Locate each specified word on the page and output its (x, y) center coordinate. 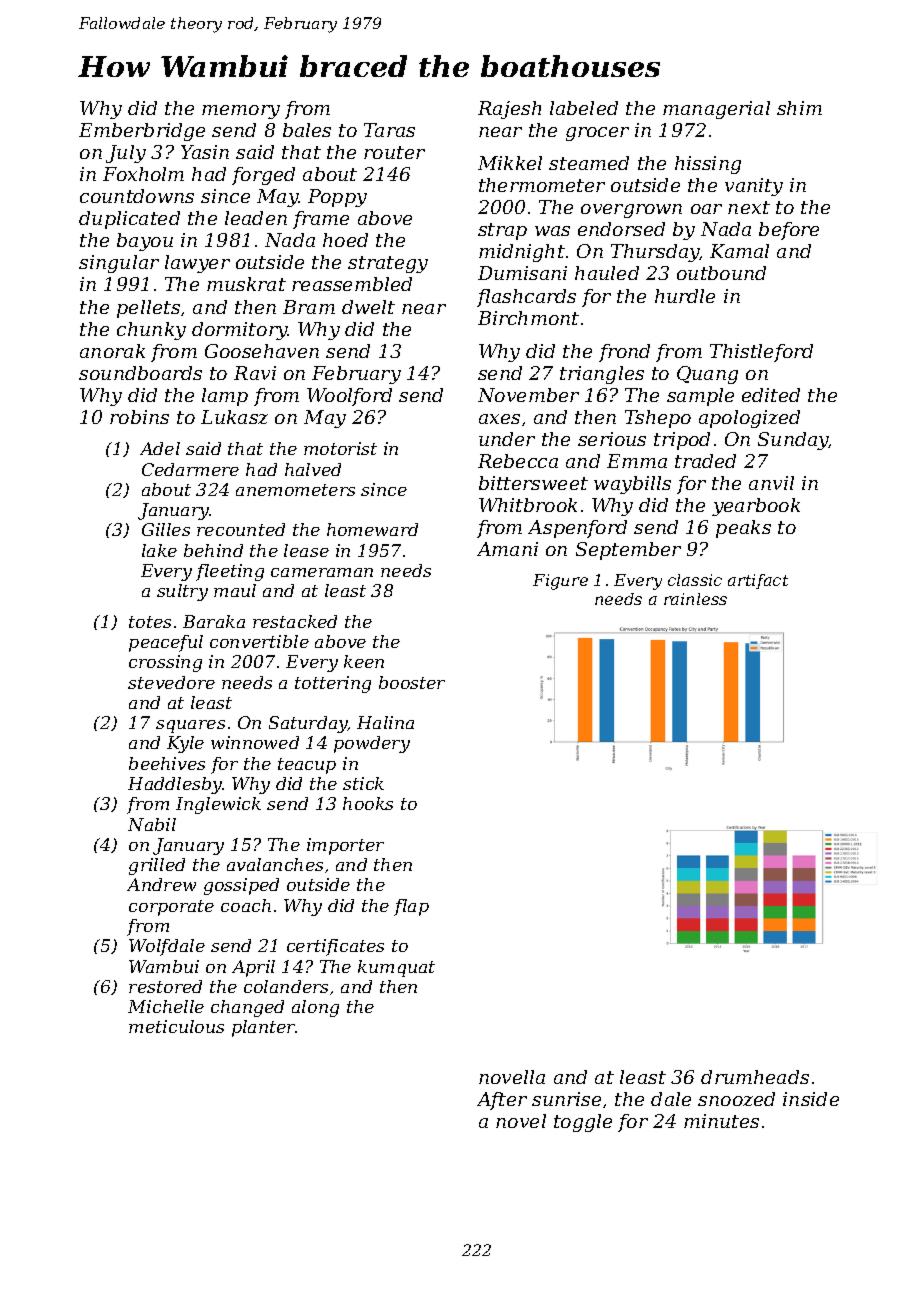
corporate (171, 908)
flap (411, 907)
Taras (389, 130)
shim (799, 108)
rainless (695, 599)
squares (190, 726)
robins (139, 417)
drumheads (755, 1077)
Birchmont (528, 318)
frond (624, 353)
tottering (333, 684)
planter (264, 1028)
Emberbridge (142, 132)
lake (159, 550)
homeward (372, 529)
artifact (758, 581)
